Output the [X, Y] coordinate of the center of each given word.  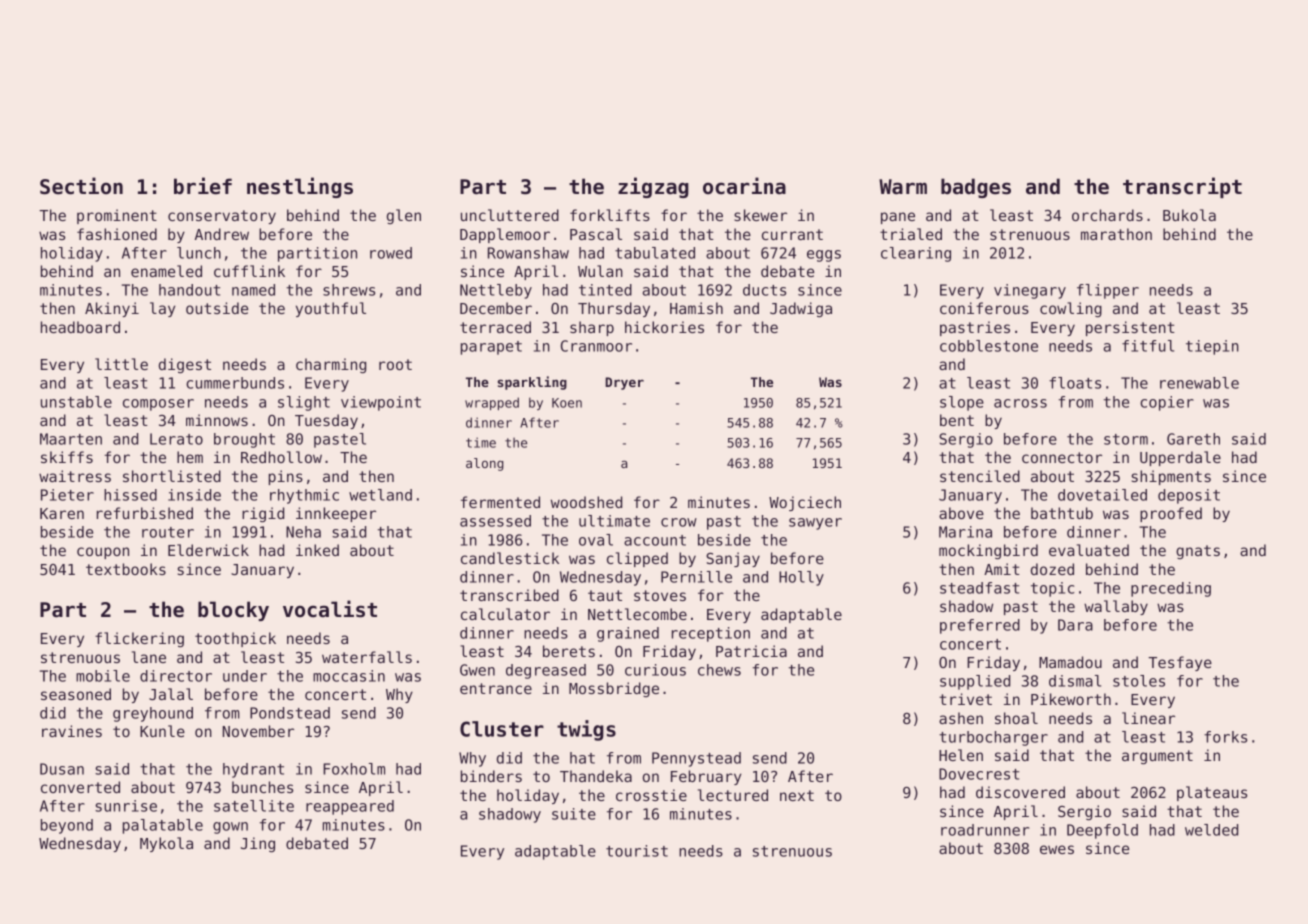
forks [1225, 737]
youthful [331, 309]
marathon [1116, 234]
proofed [1171, 514]
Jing [258, 844]
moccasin [349, 676]
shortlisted [172, 476]
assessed [495, 521]
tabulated [655, 253]
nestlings [300, 187]
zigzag [653, 187]
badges [976, 188]
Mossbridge [614, 689]
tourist [637, 851]
